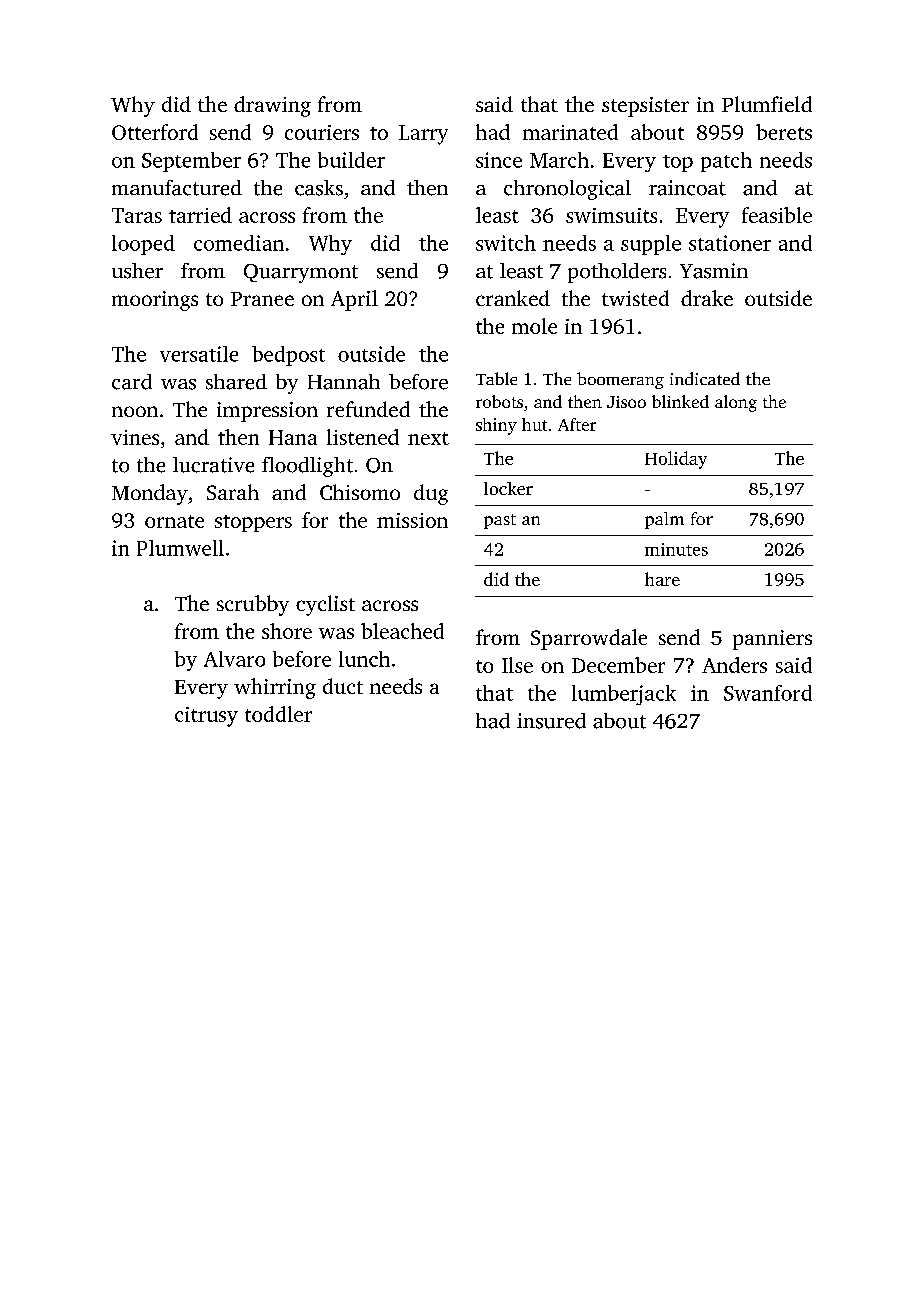 The image size is (924, 1314). I want to click on moorings, so click(155, 301).
